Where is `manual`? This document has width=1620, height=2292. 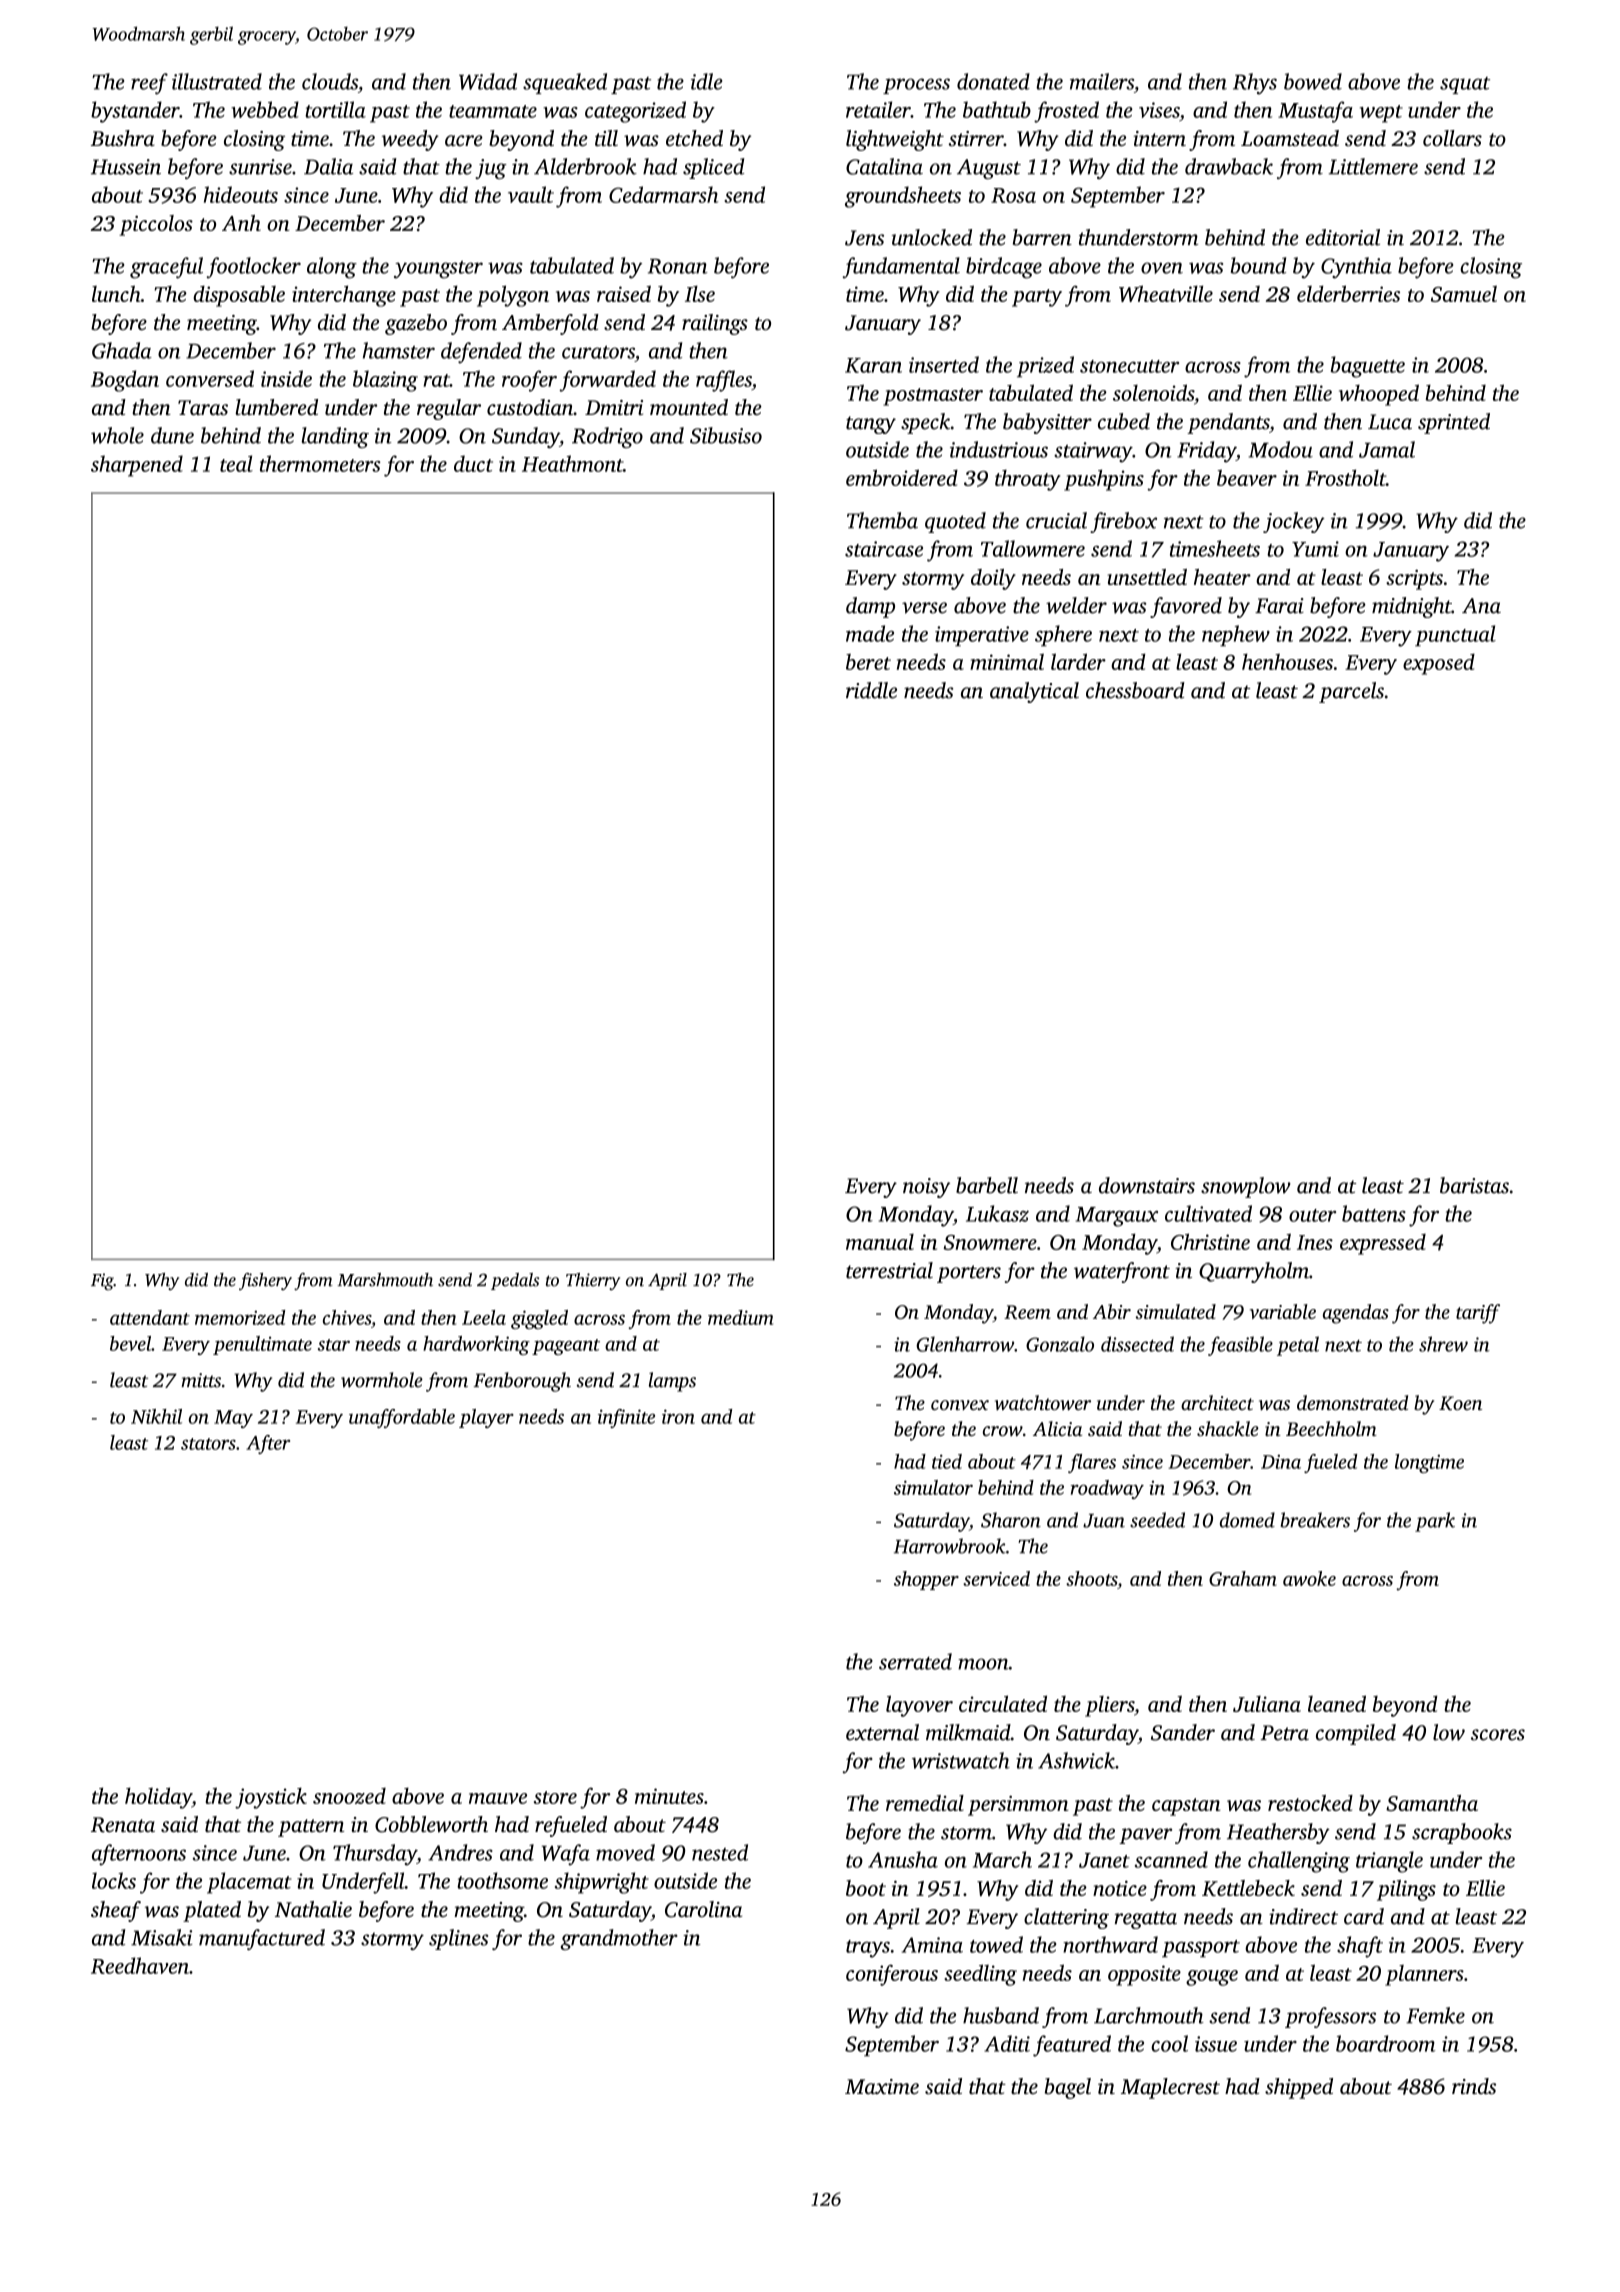 manual is located at coordinates (880, 1242).
